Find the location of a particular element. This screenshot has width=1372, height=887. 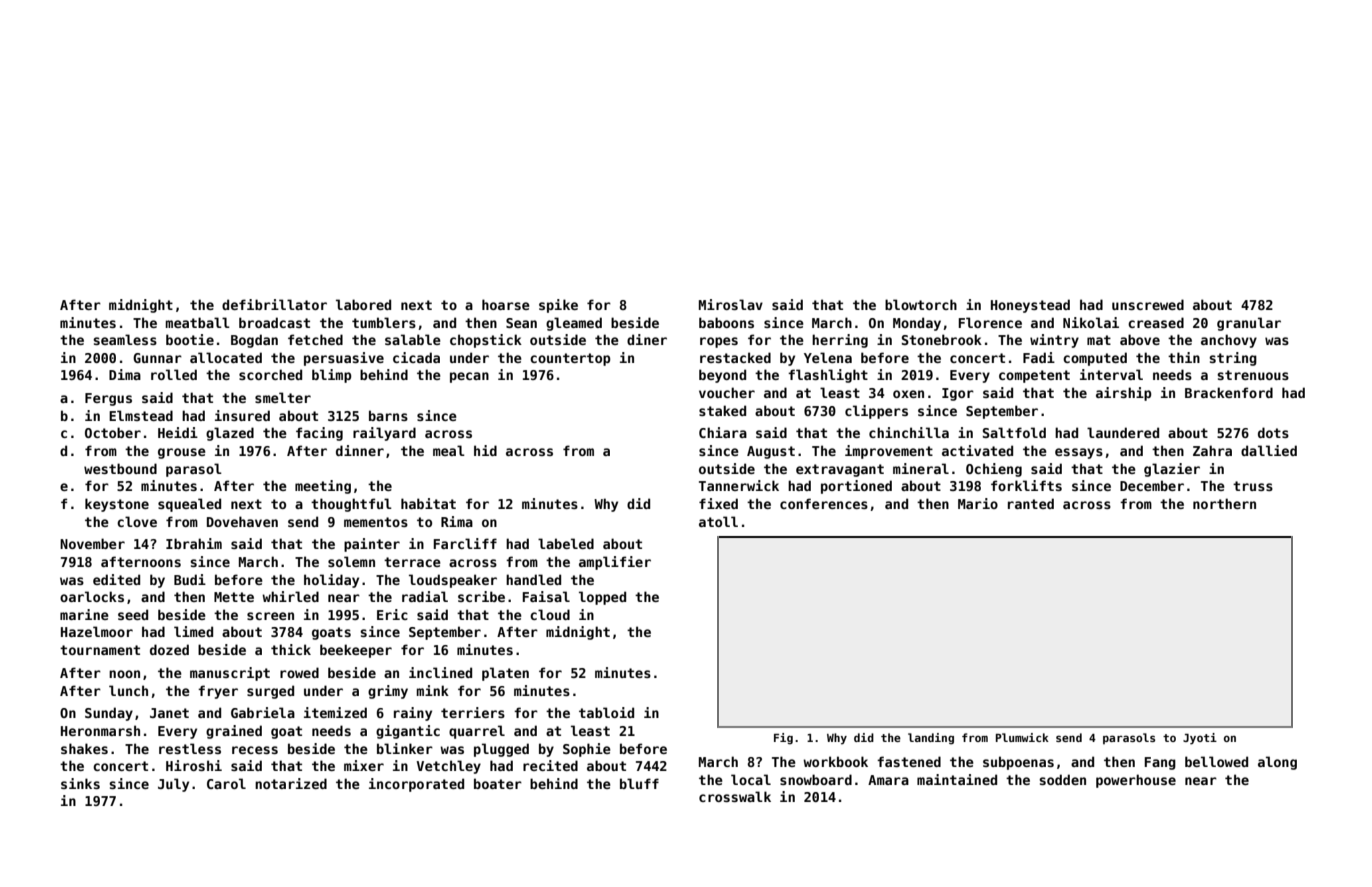

ranted is located at coordinates (1031, 503).
